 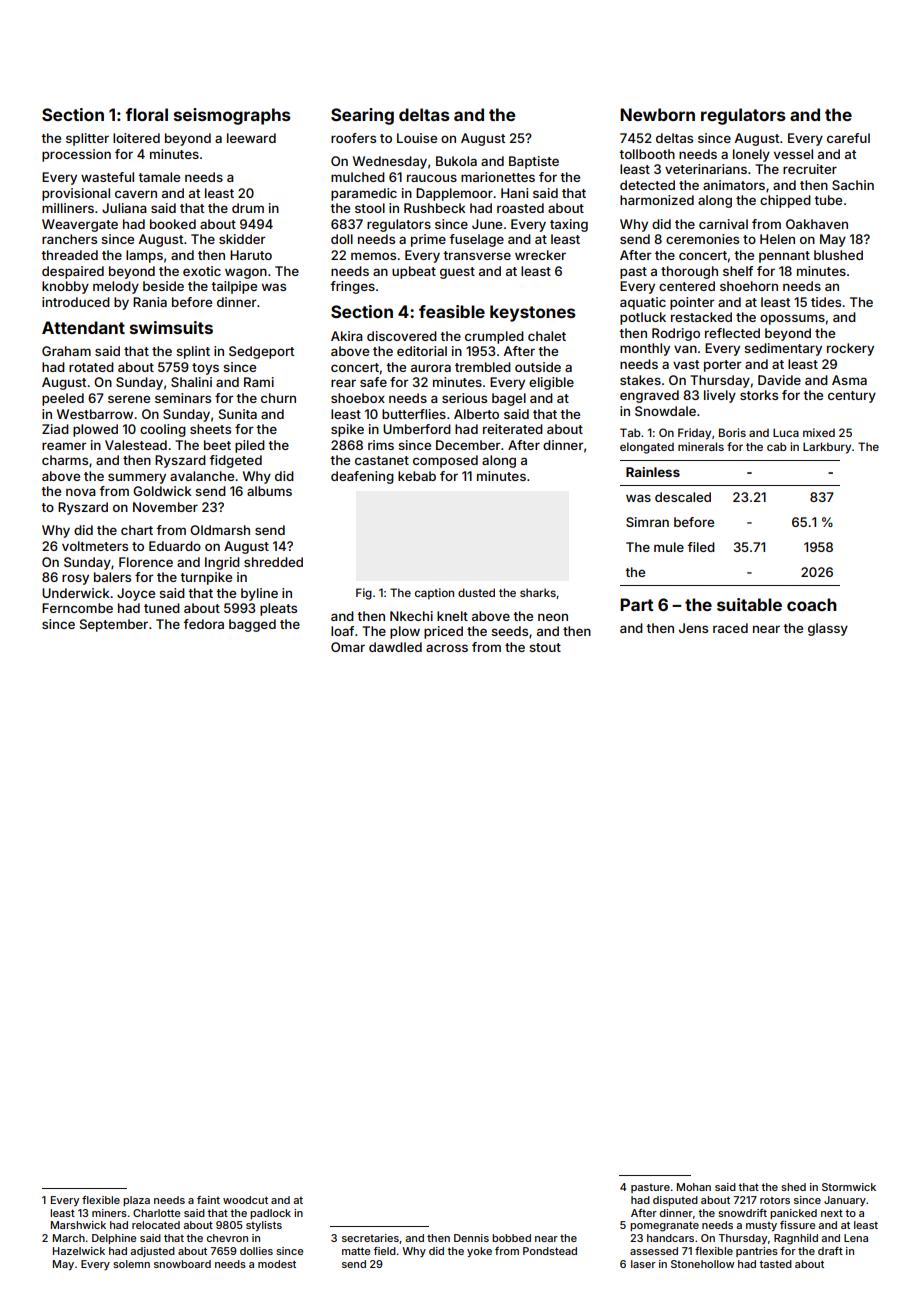 What do you see at coordinates (730, 628) in the document?
I see `raced` at bounding box center [730, 628].
